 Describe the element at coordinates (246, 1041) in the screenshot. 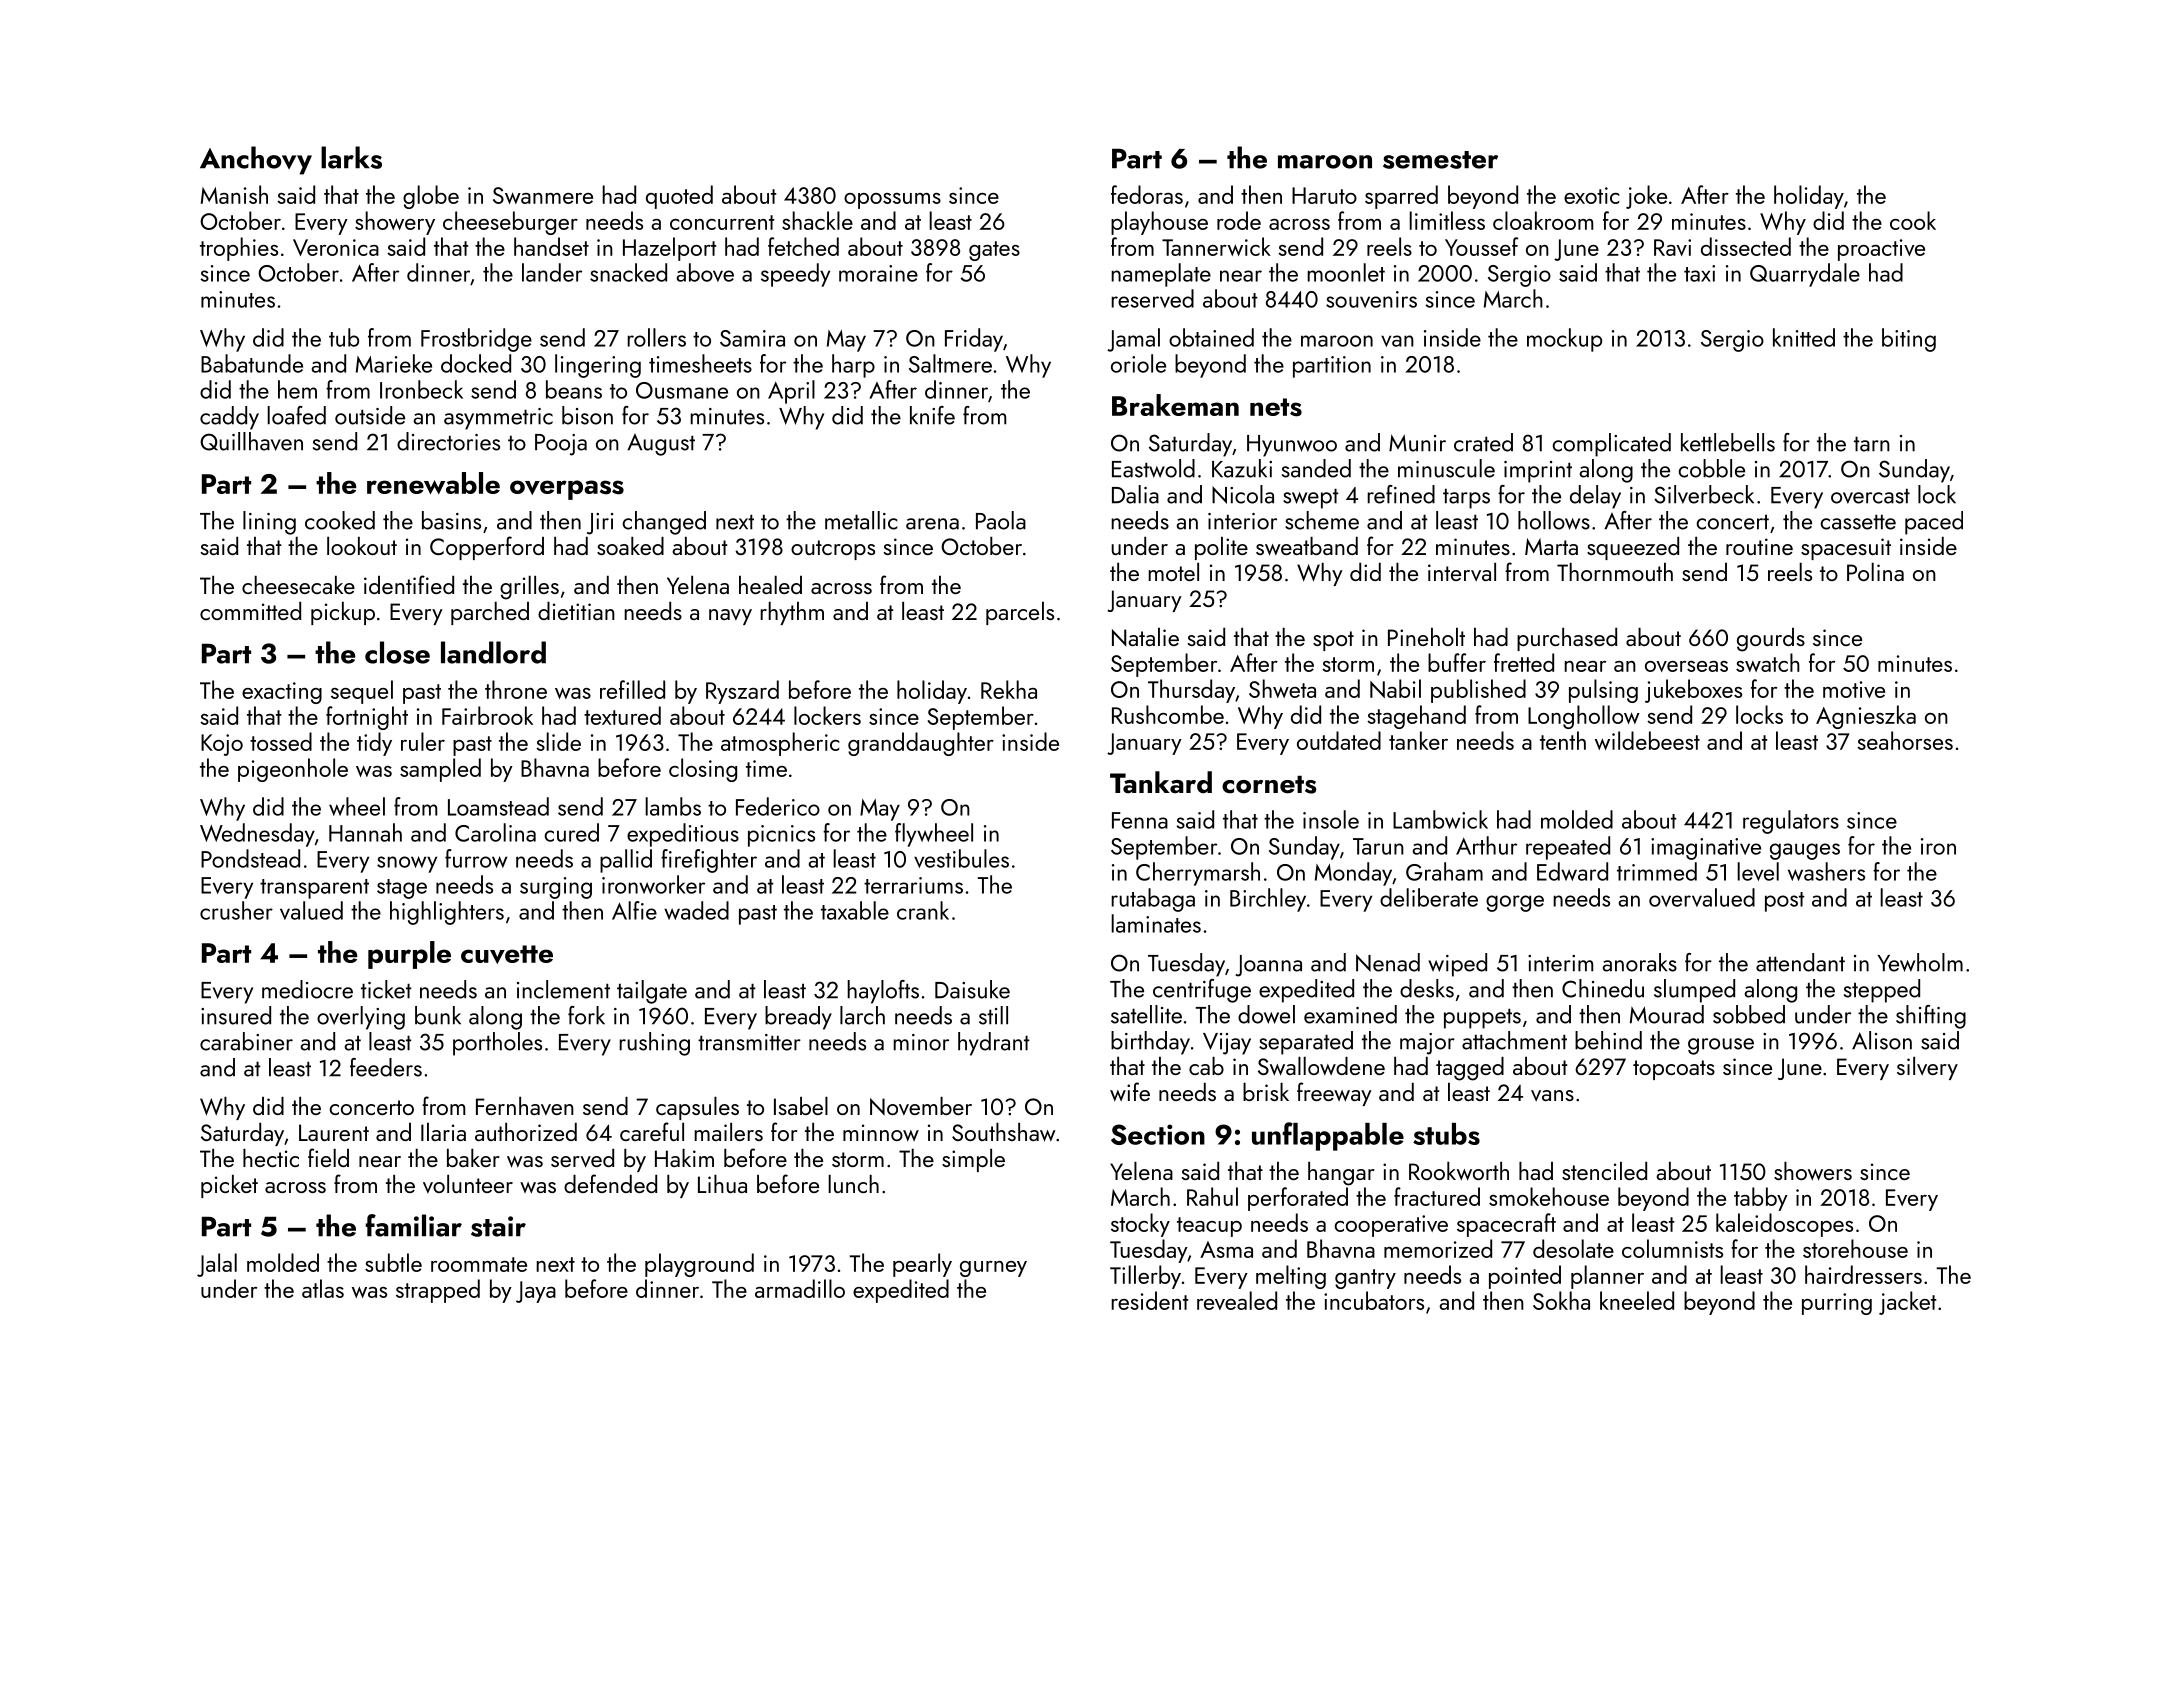

I see `carabiner` at that location.
